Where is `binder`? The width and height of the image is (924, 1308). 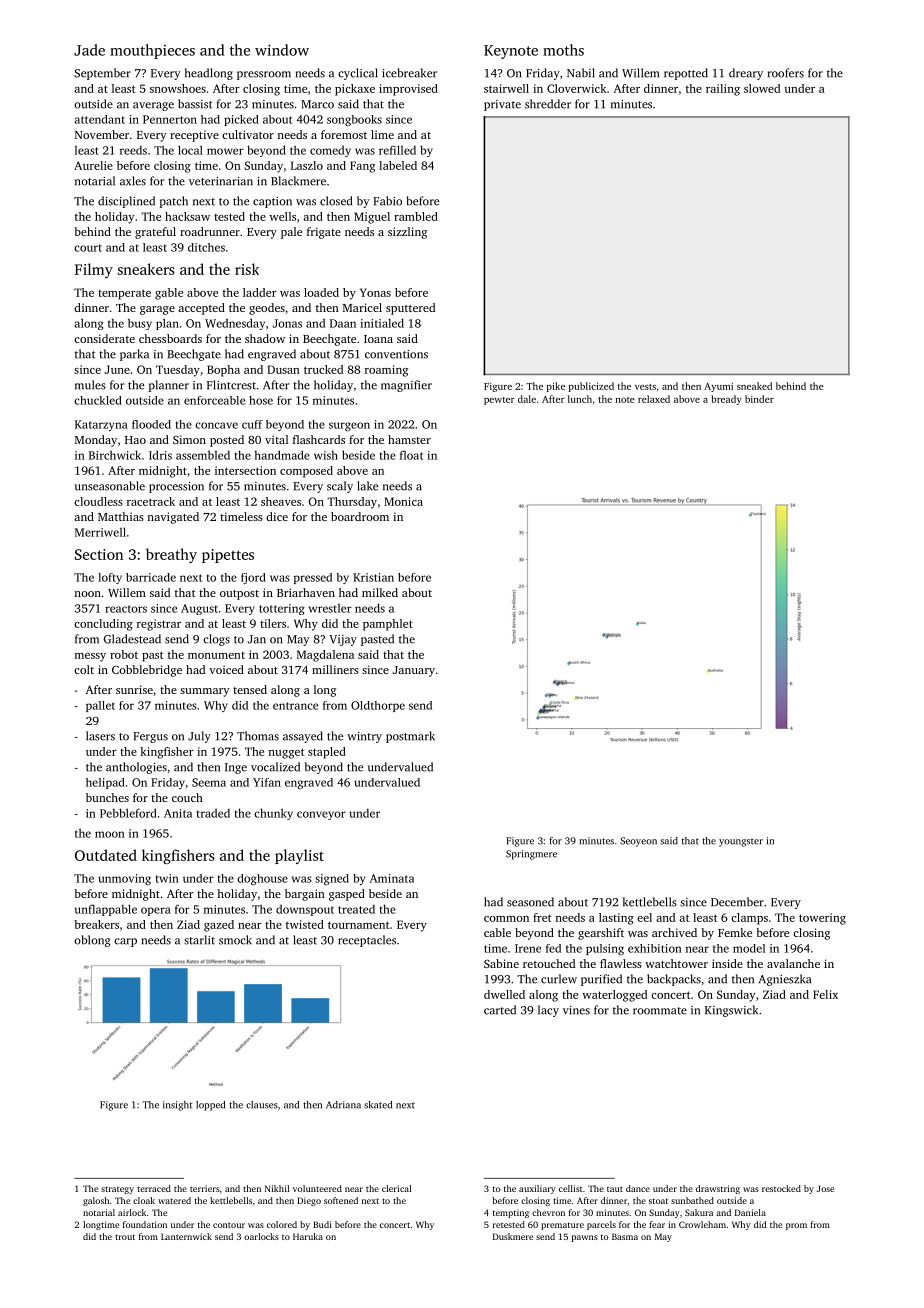 binder is located at coordinates (759, 399).
